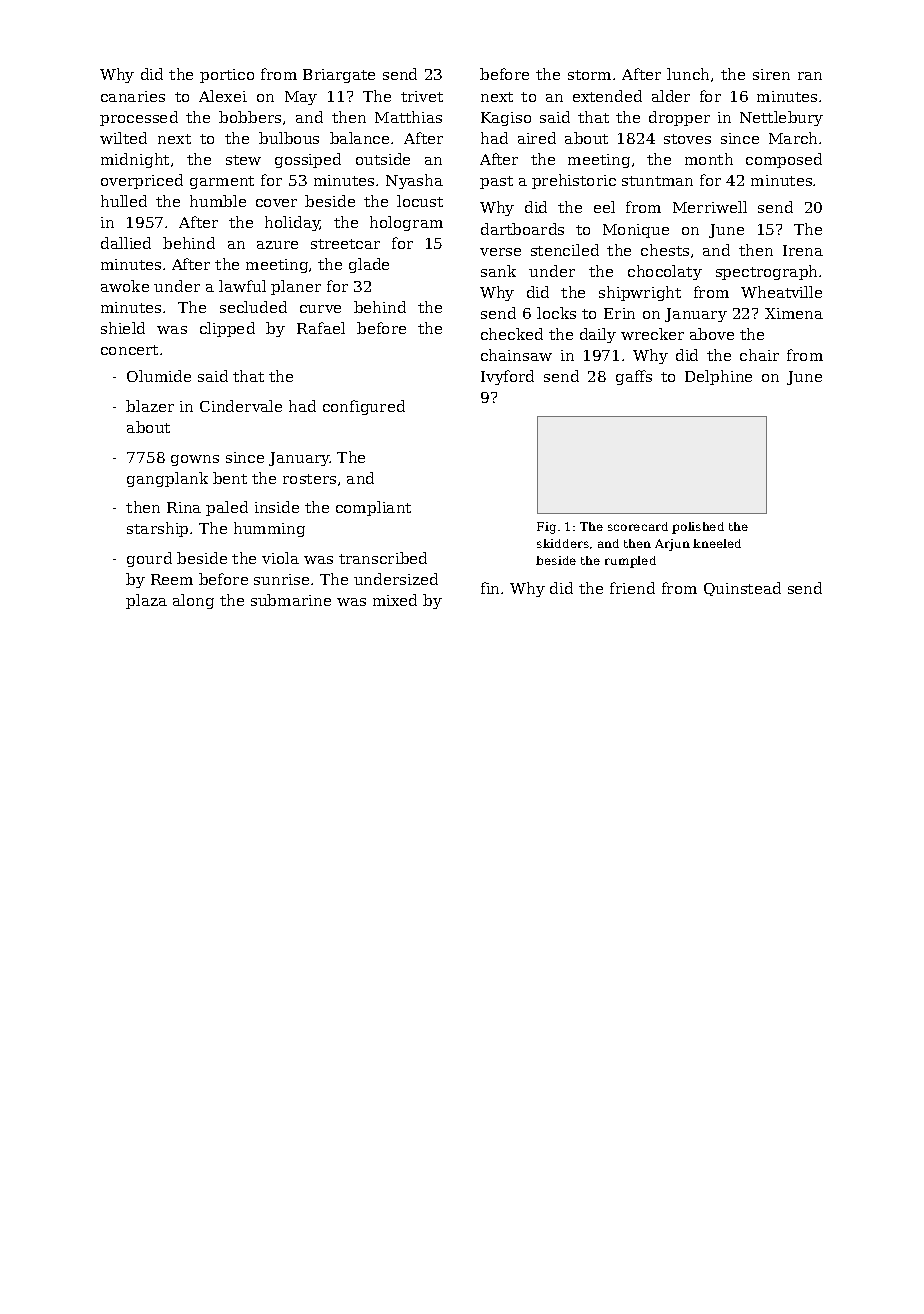 The height and width of the image is (1314, 924). What do you see at coordinates (146, 601) in the image?
I see `plaza` at bounding box center [146, 601].
